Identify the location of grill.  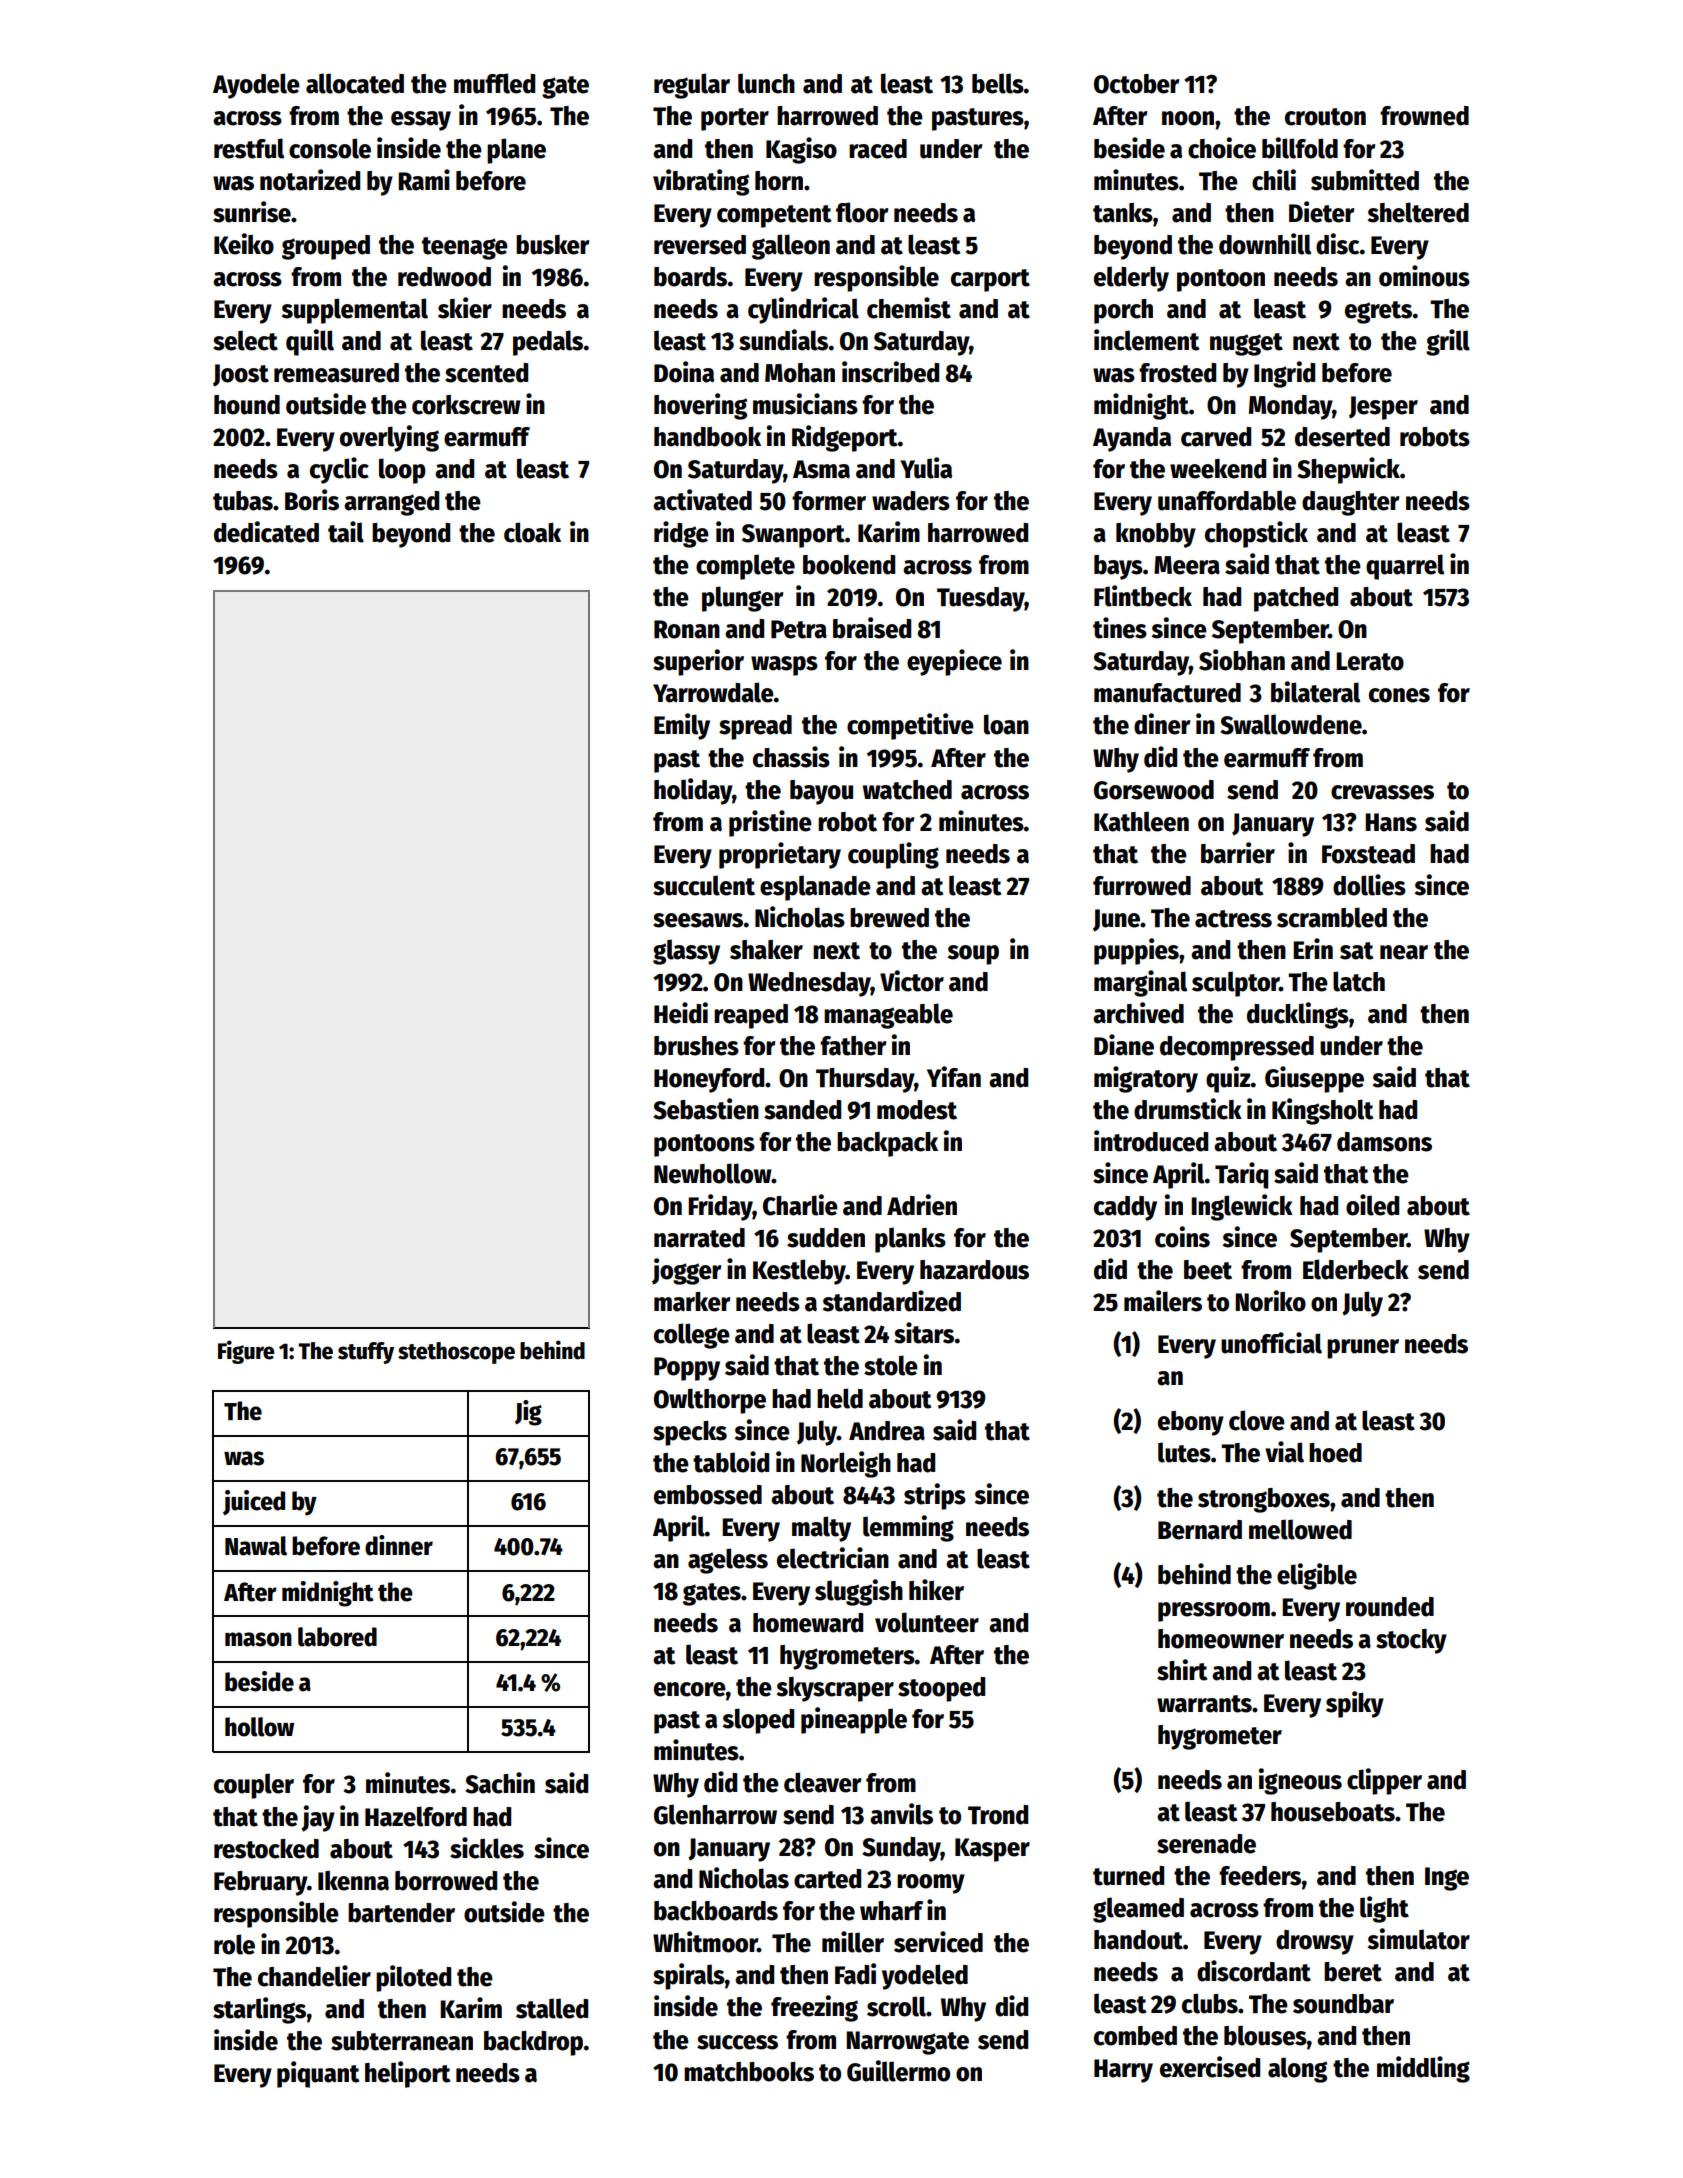
(1448, 342).
